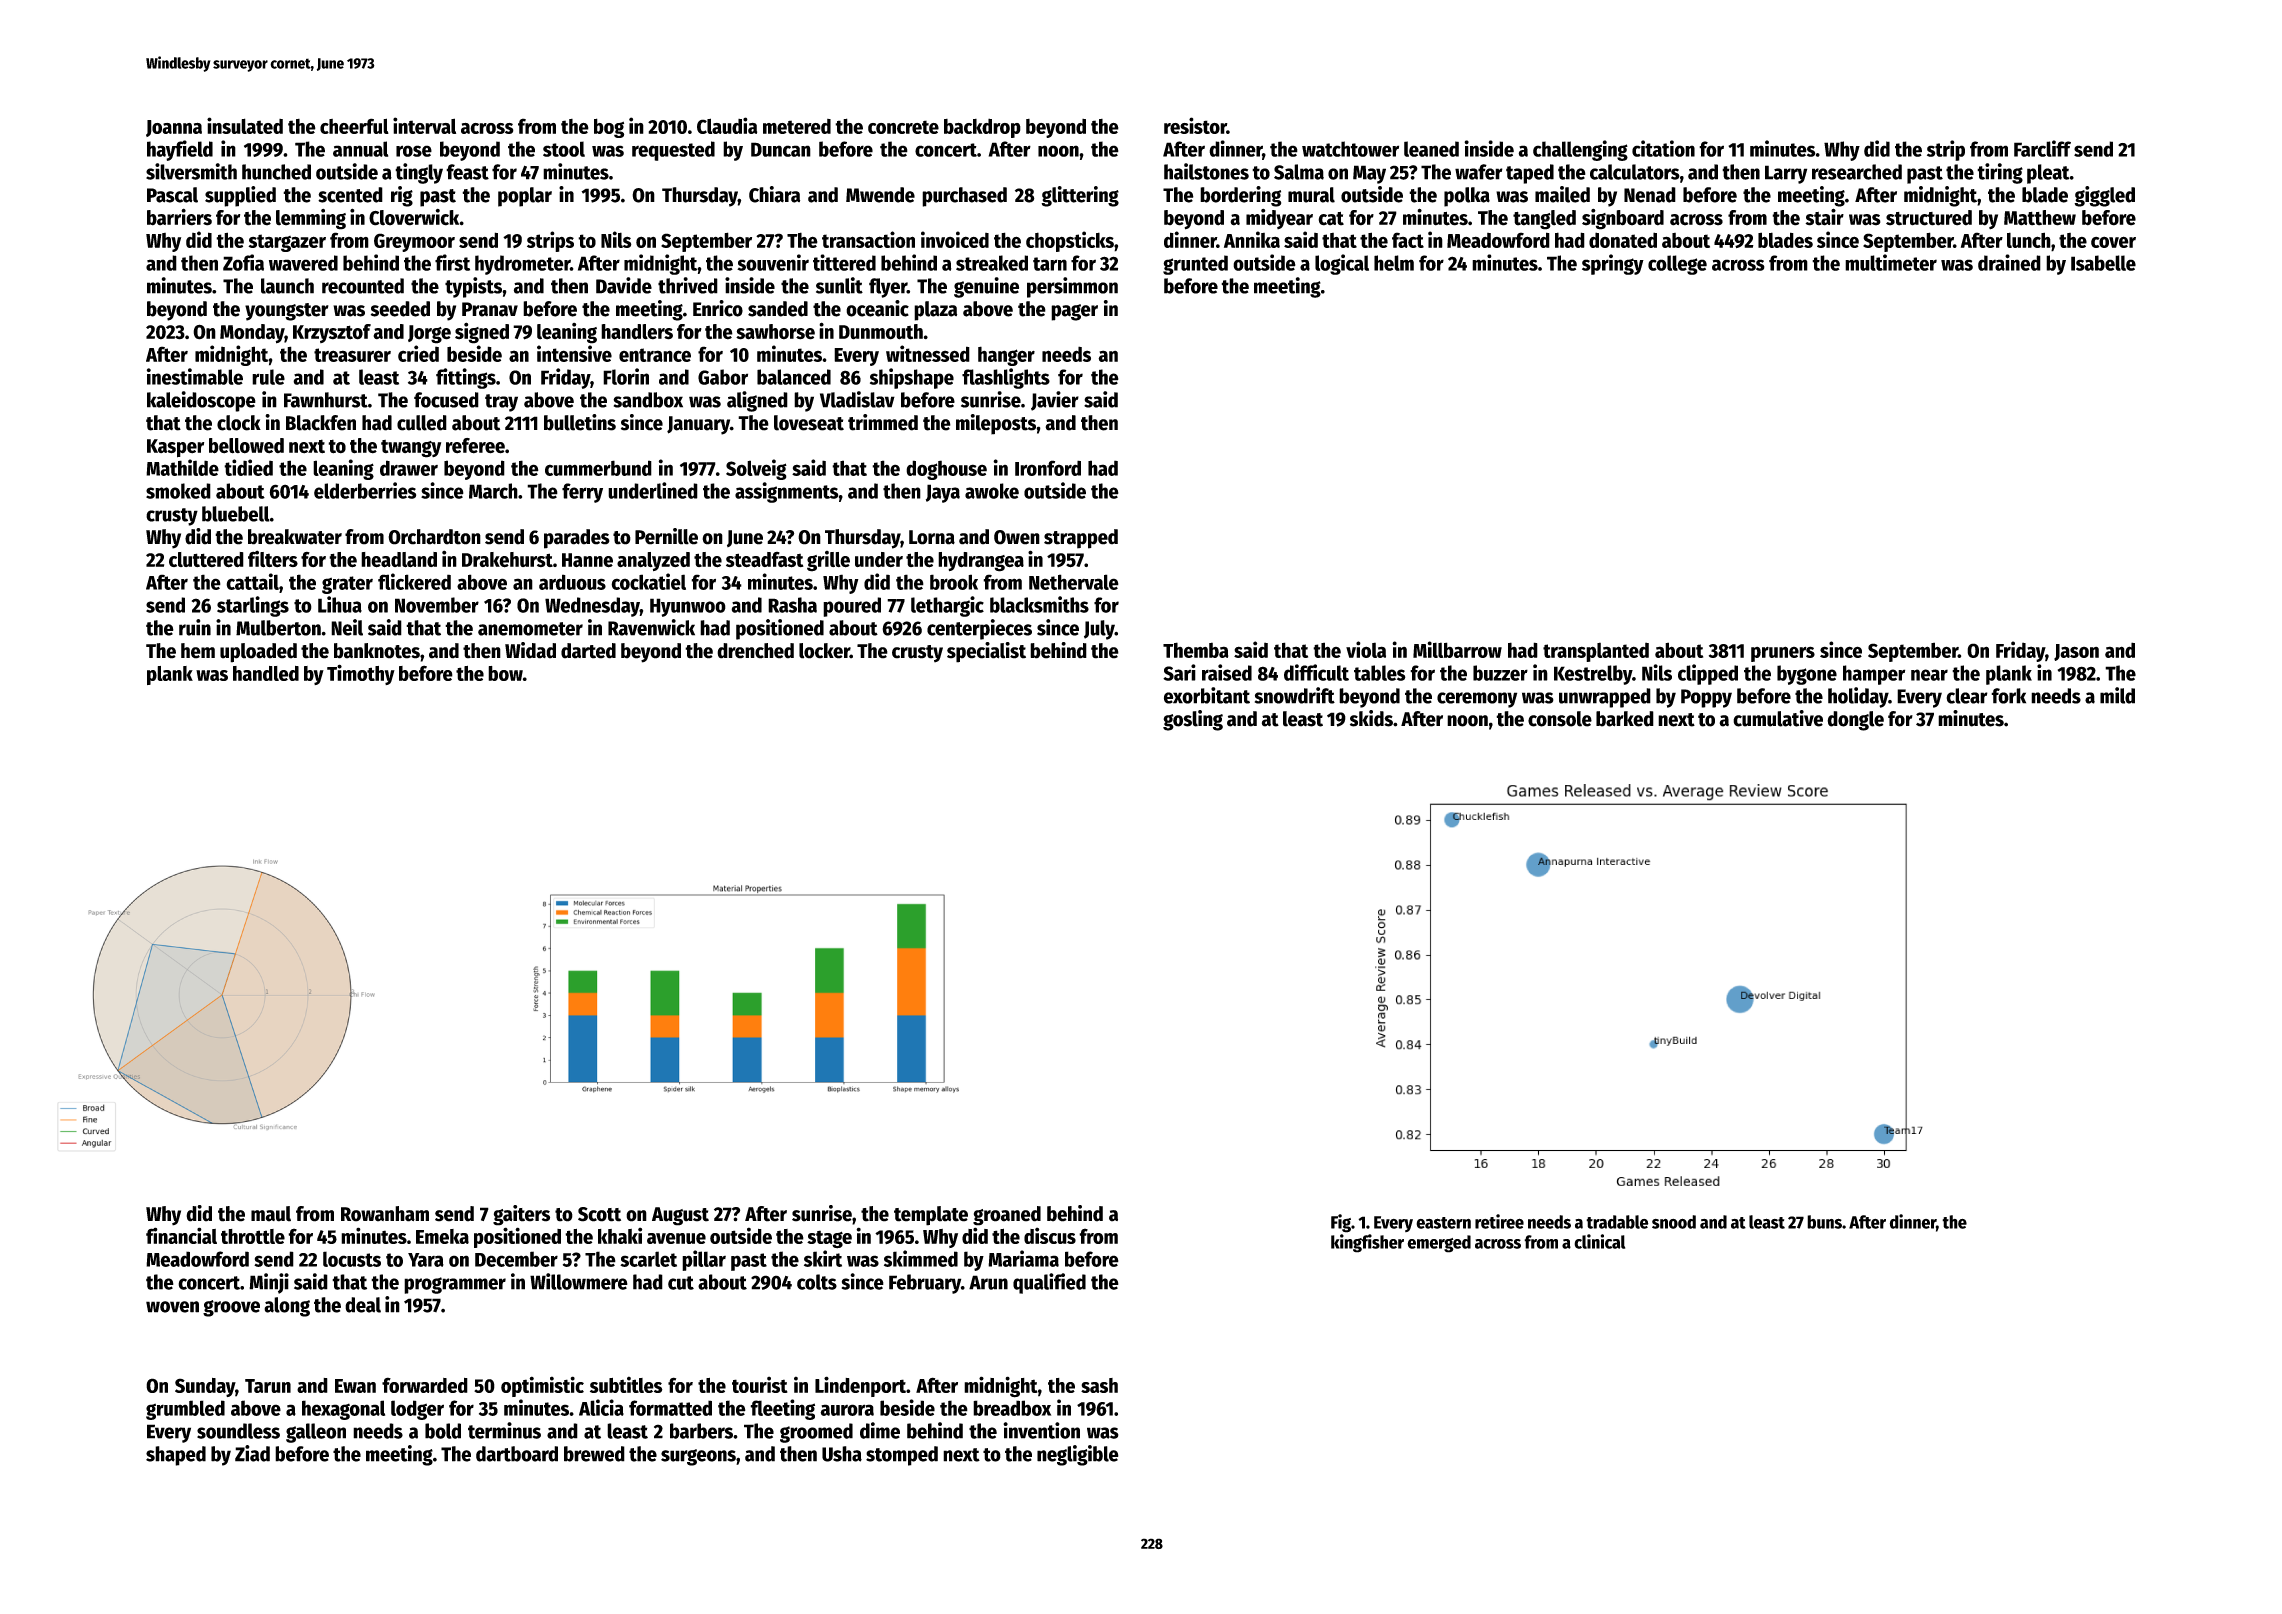 Image resolution: width=2282 pixels, height=1614 pixels. I want to click on maul, so click(271, 1214).
